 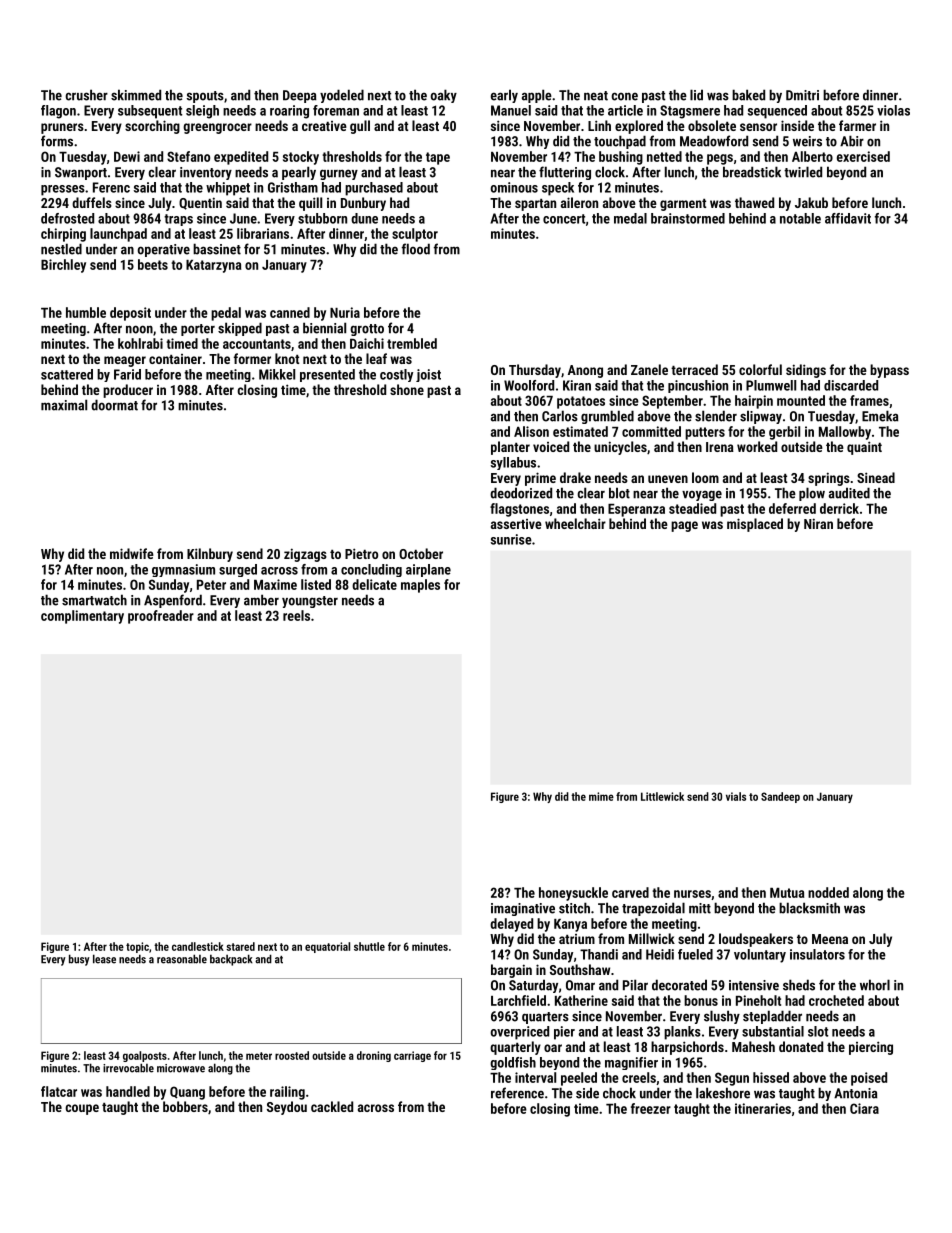 What do you see at coordinates (58, 112) in the image?
I see `flagon` at bounding box center [58, 112].
